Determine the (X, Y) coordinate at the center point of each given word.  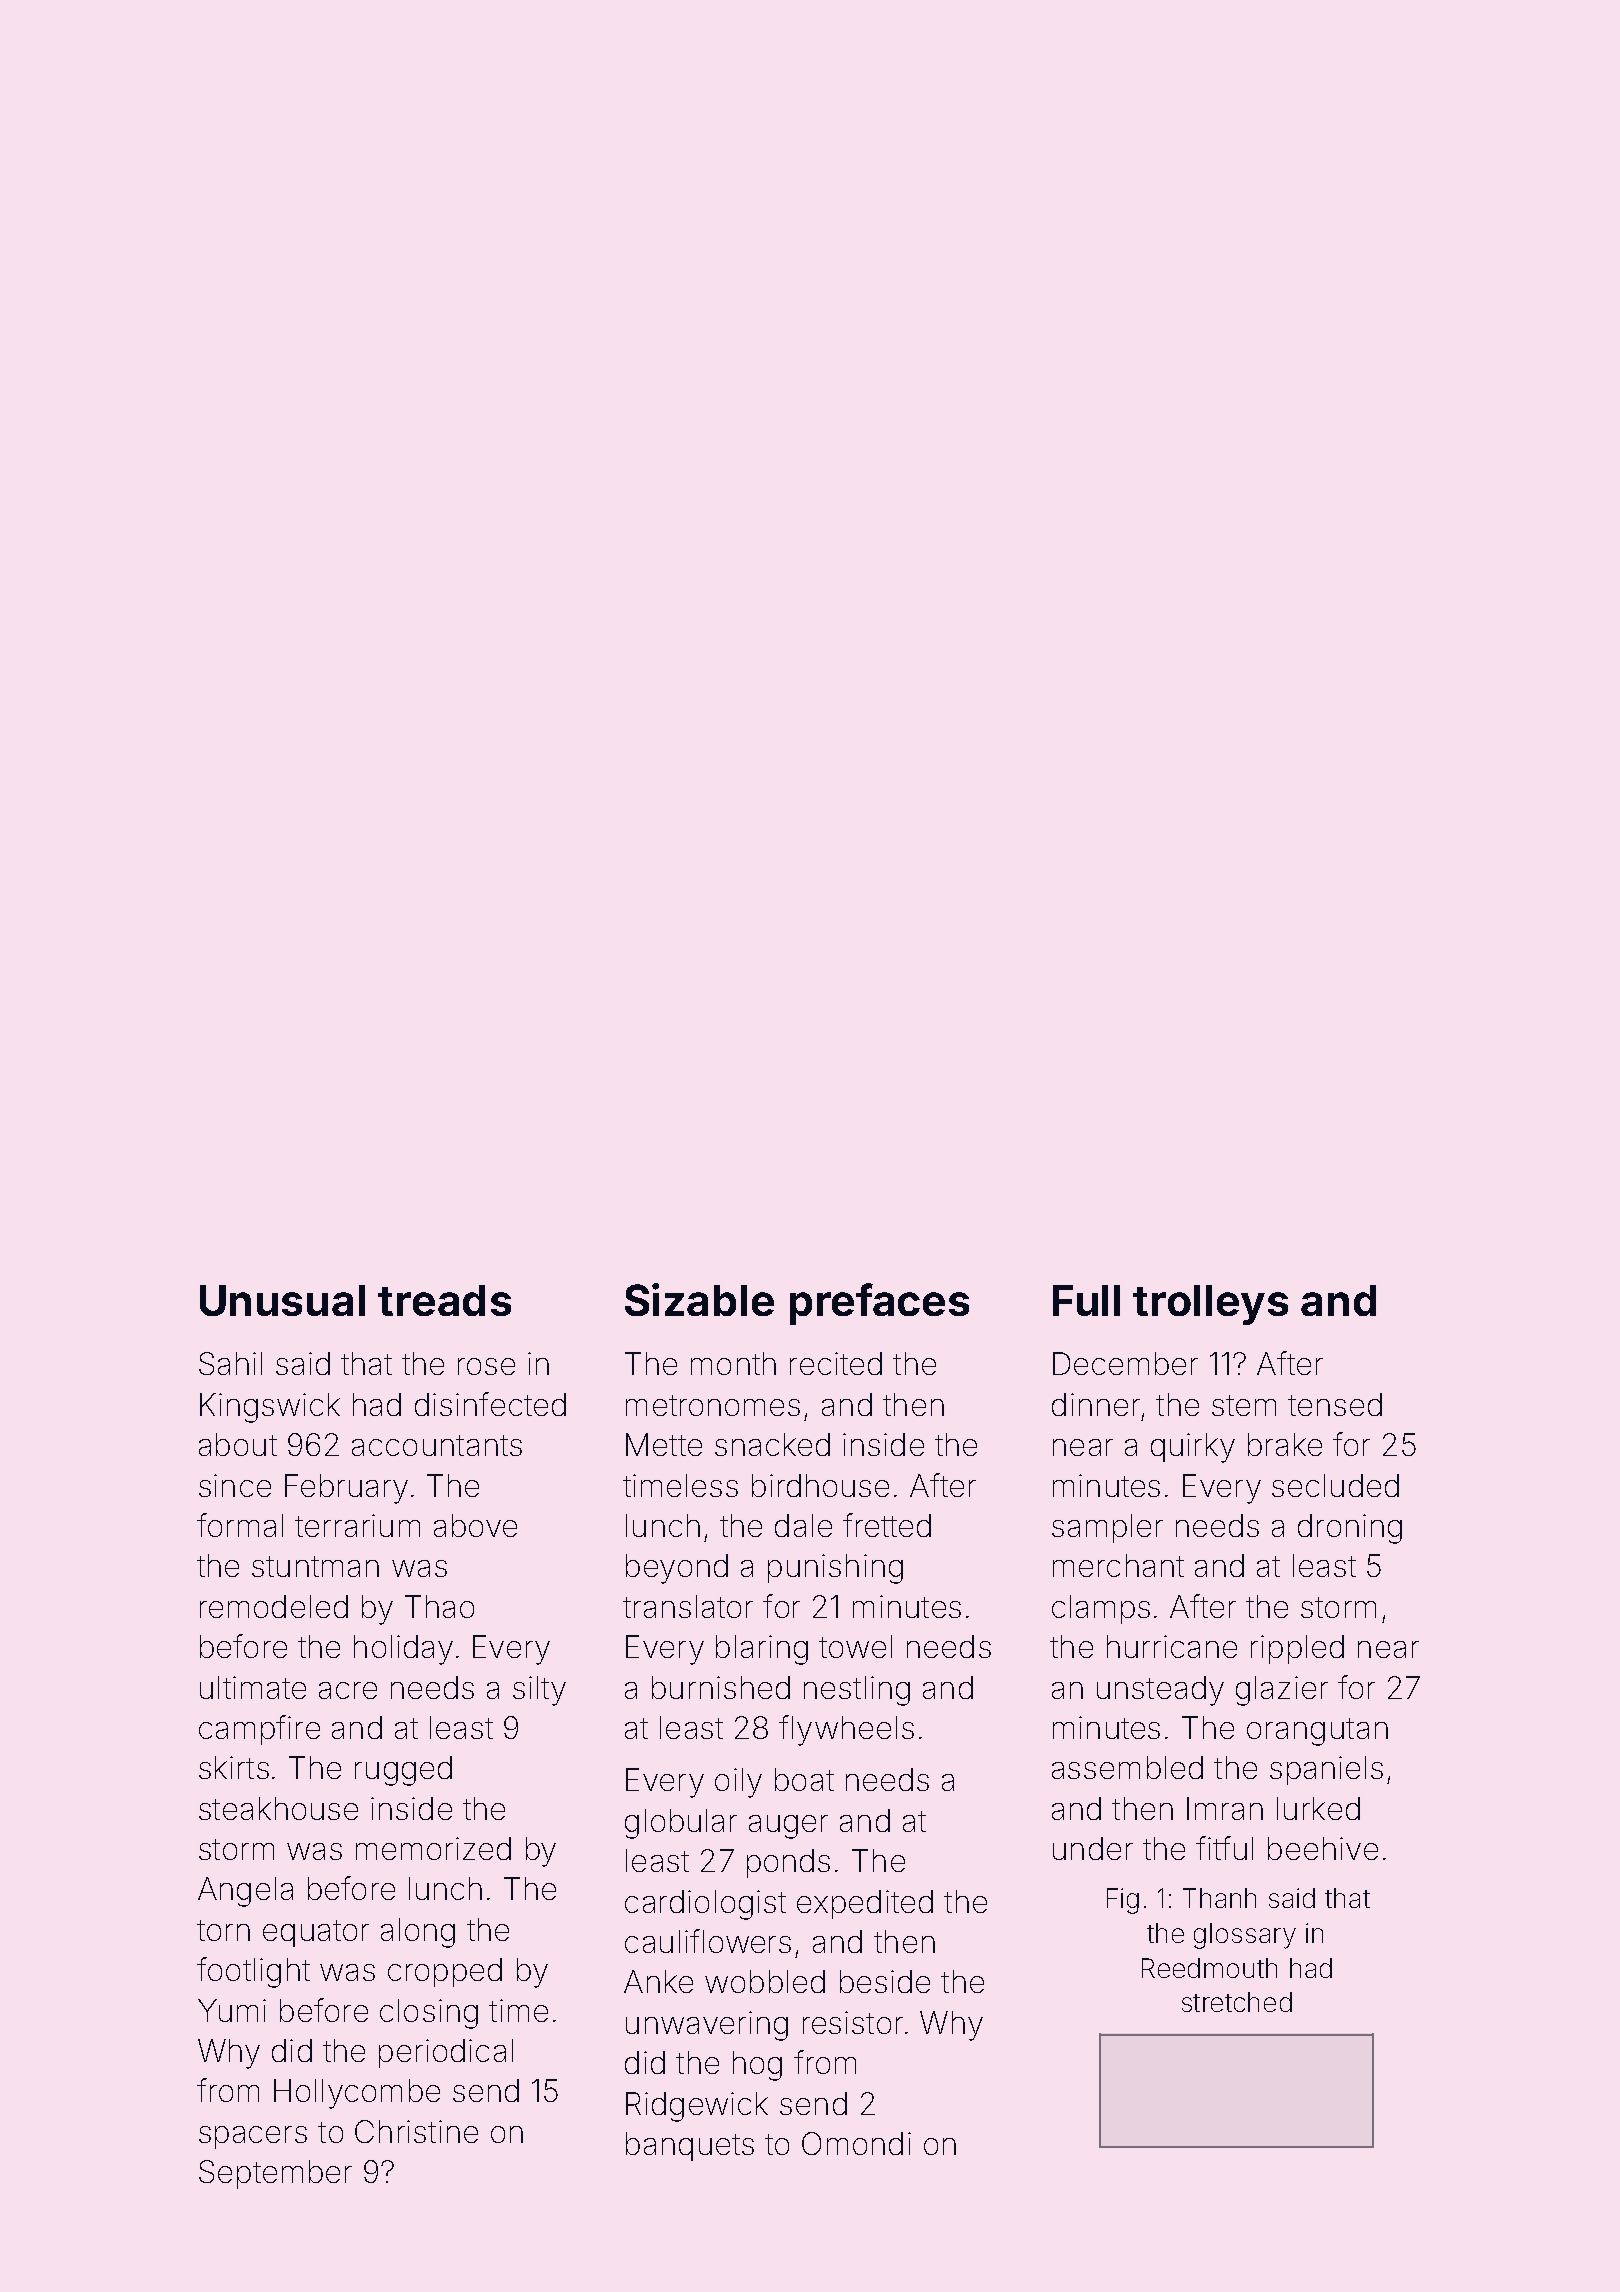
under (1093, 1848)
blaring (762, 1650)
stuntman (315, 1566)
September (275, 2174)
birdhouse (820, 1485)
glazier (1282, 1691)
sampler (1107, 1528)
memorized (433, 1848)
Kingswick (270, 1408)
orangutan (1317, 1732)
